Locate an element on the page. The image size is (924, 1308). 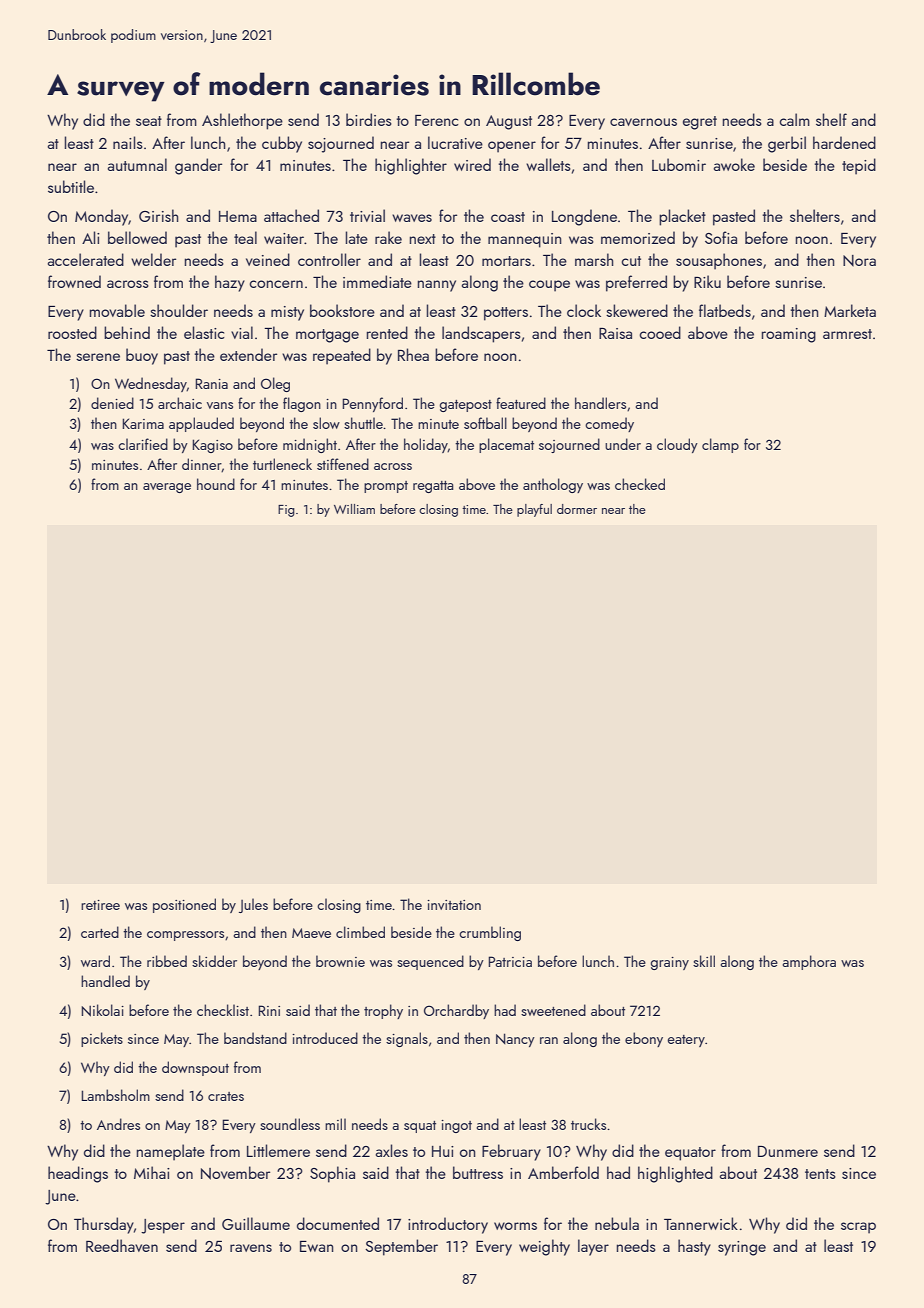
Ewan is located at coordinates (317, 1246).
